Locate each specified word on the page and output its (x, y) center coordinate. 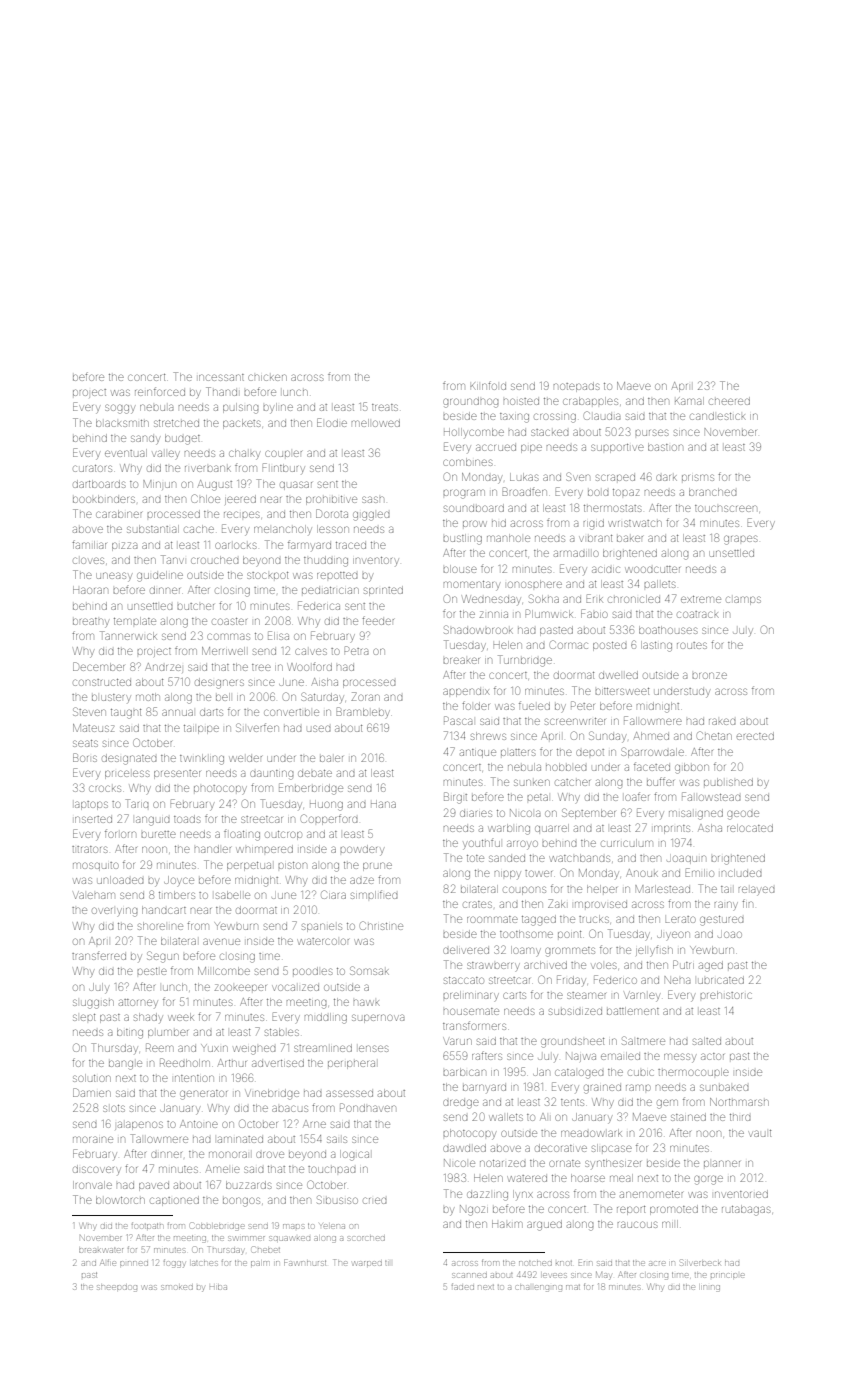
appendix (466, 692)
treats (385, 407)
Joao (730, 934)
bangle (125, 1065)
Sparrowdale (652, 752)
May (603, 1275)
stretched (176, 423)
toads (187, 819)
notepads (577, 387)
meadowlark (591, 1133)
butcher (195, 606)
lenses (374, 1048)
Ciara (333, 894)
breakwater (101, 1250)
